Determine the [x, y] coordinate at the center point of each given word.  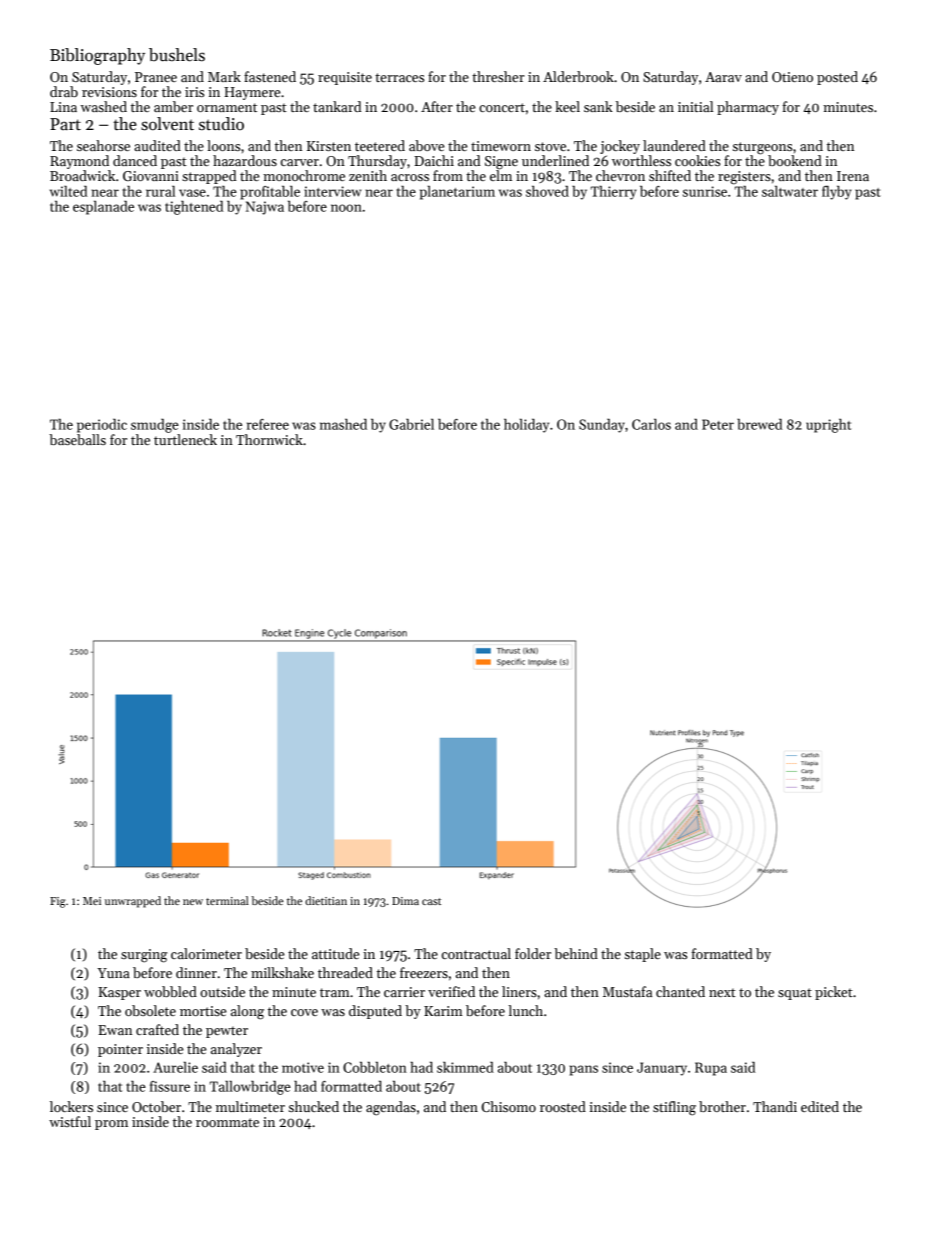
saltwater [790, 191]
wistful [70, 1121]
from [448, 175]
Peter [718, 424]
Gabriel [411, 424]
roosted [563, 1106]
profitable [270, 193]
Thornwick [269, 439]
